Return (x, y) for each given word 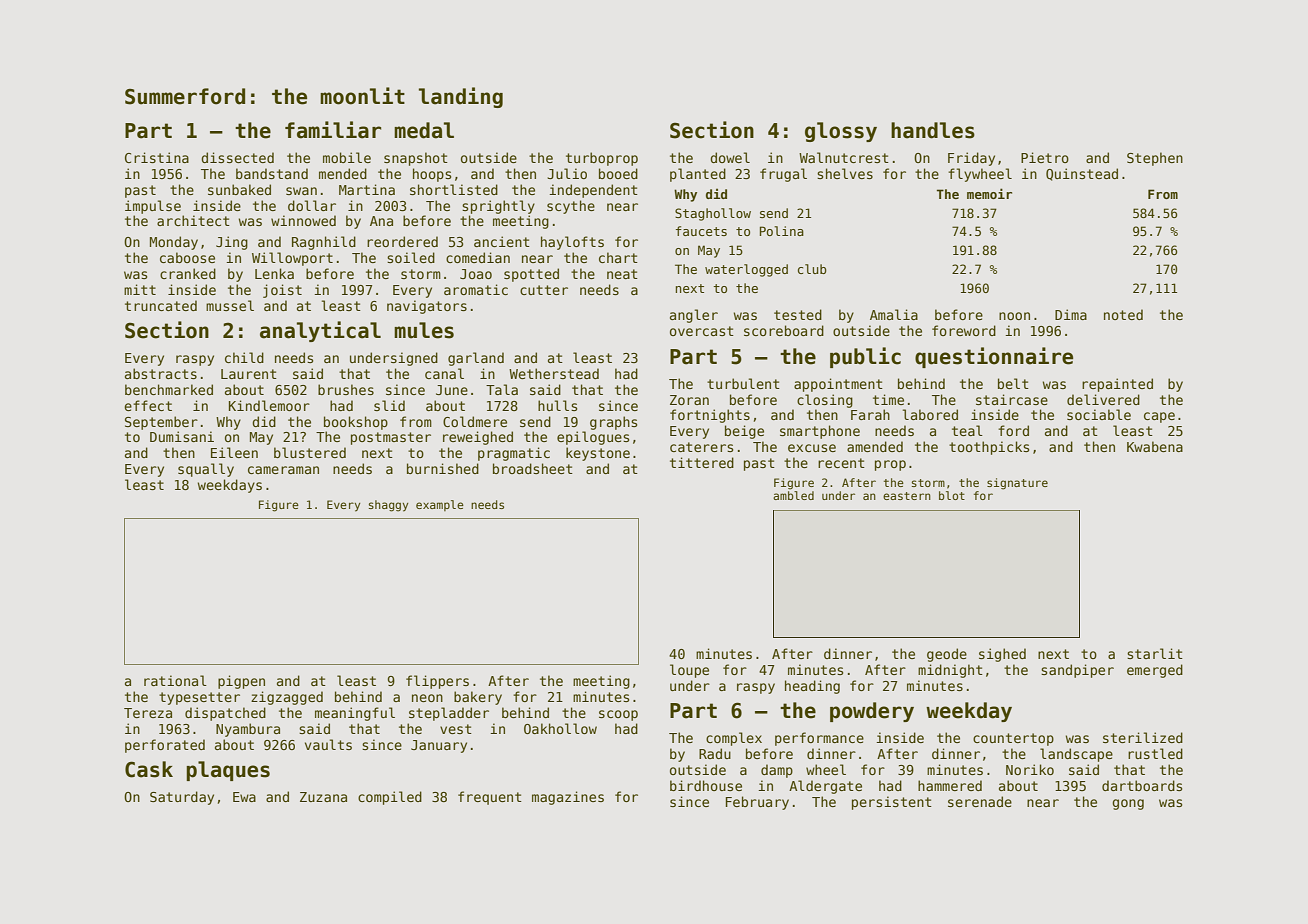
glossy (841, 132)
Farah (870, 414)
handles (933, 130)
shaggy (388, 506)
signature (1017, 484)
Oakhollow (560, 728)
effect (148, 405)
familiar (333, 130)
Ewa (244, 797)
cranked (188, 273)
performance (819, 739)
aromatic (476, 289)
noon (1014, 316)
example (440, 505)
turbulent (743, 383)
